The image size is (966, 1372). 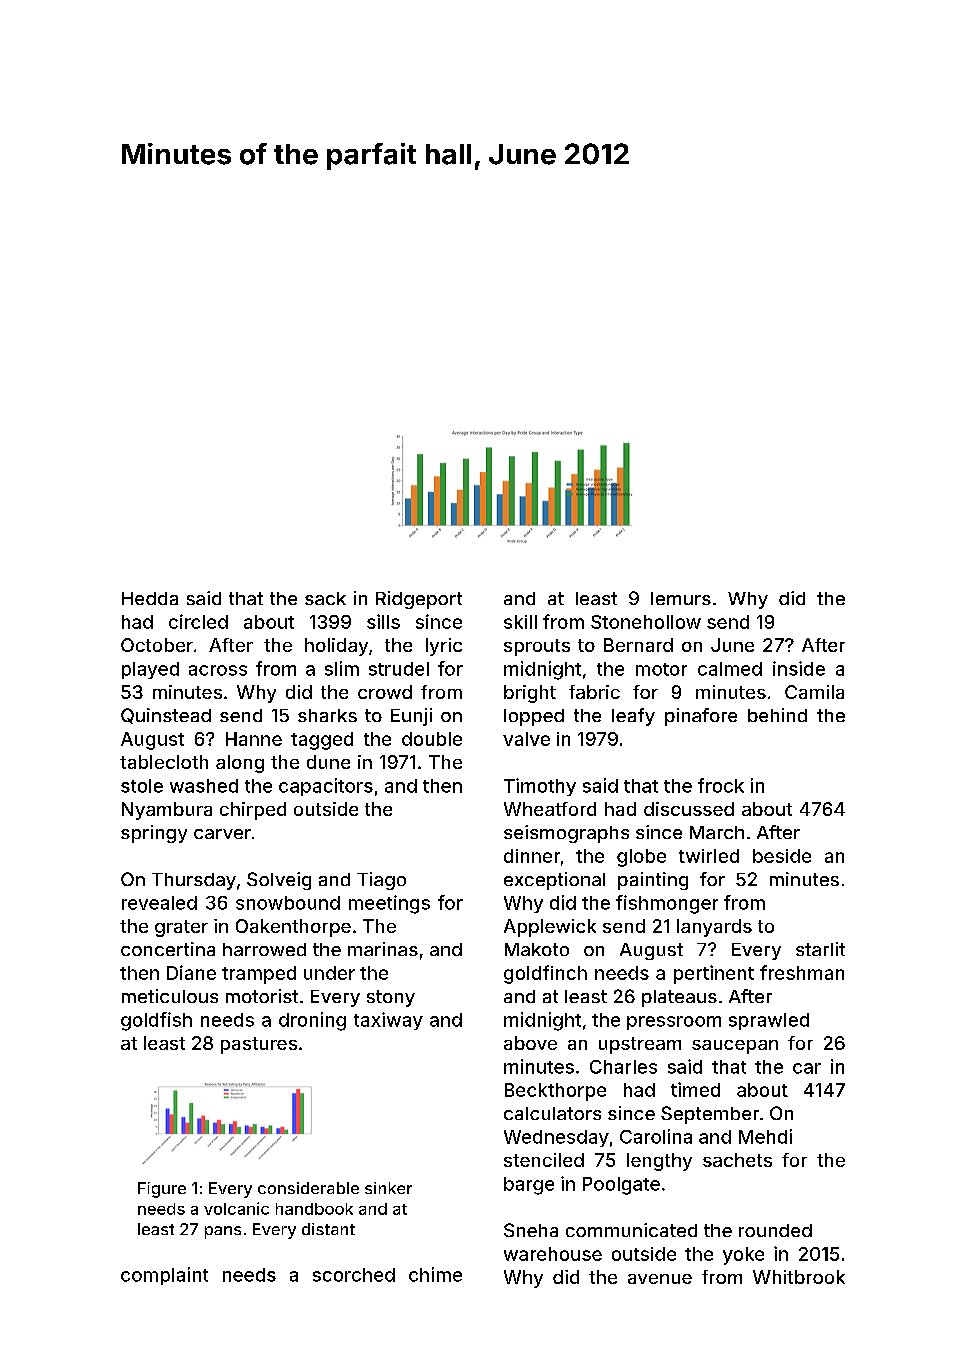 What do you see at coordinates (259, 975) in the document?
I see `tramped` at bounding box center [259, 975].
